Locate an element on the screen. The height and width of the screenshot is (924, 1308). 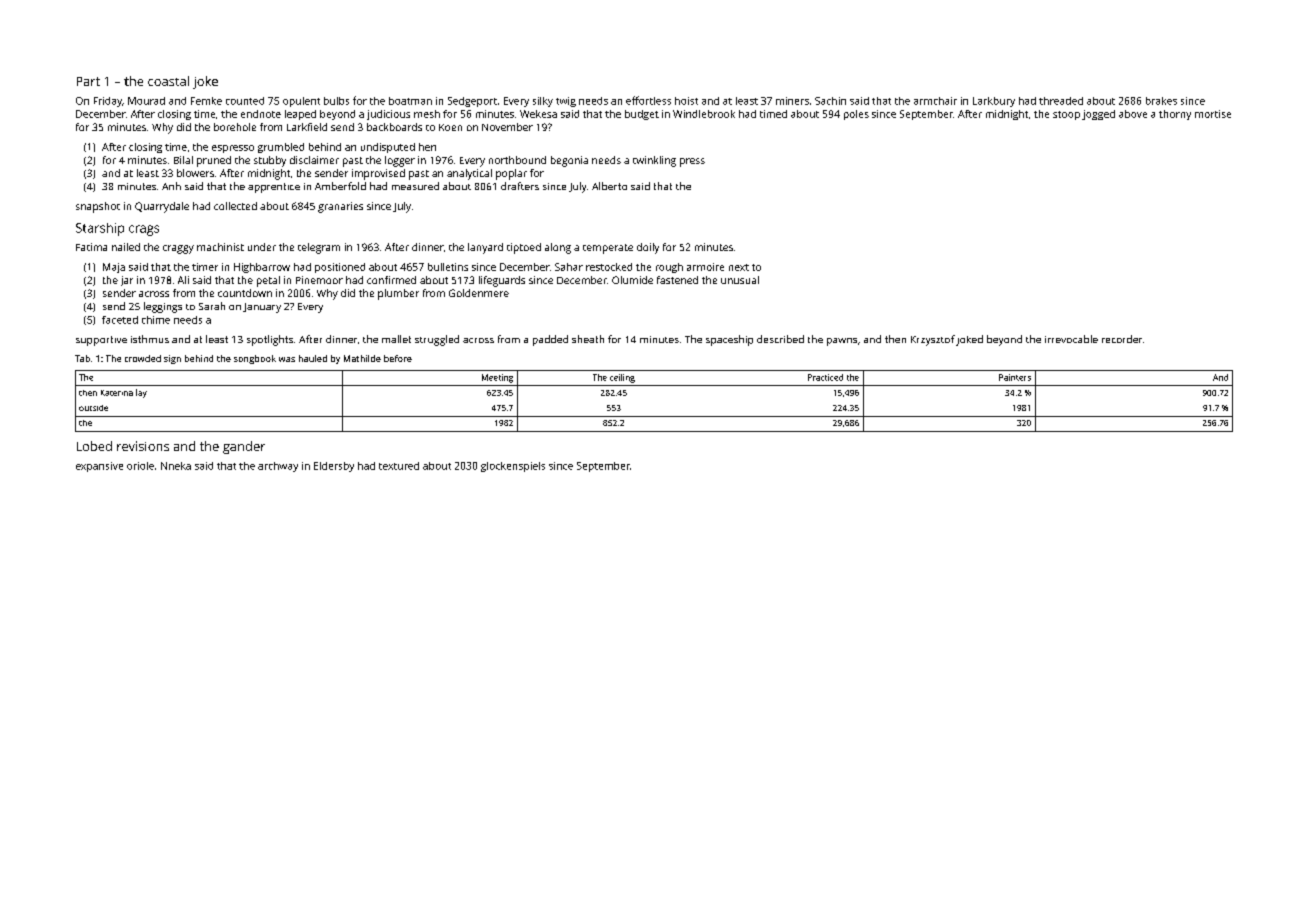
recorder is located at coordinates (1122, 339).
